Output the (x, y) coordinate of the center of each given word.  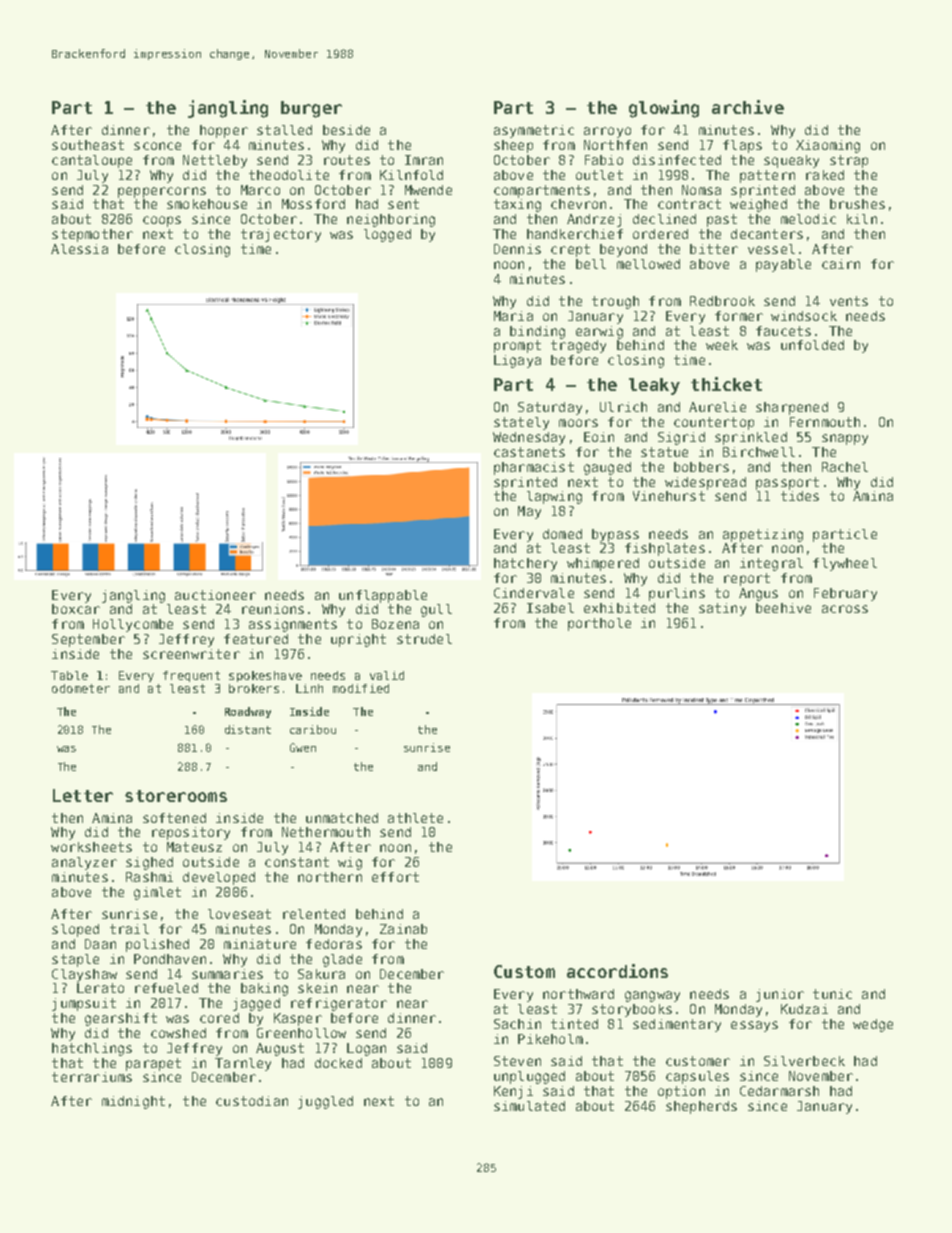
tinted (574, 1024)
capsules (697, 1077)
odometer (81, 688)
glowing (664, 109)
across (845, 609)
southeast (88, 145)
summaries (227, 974)
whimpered (603, 564)
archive (748, 107)
